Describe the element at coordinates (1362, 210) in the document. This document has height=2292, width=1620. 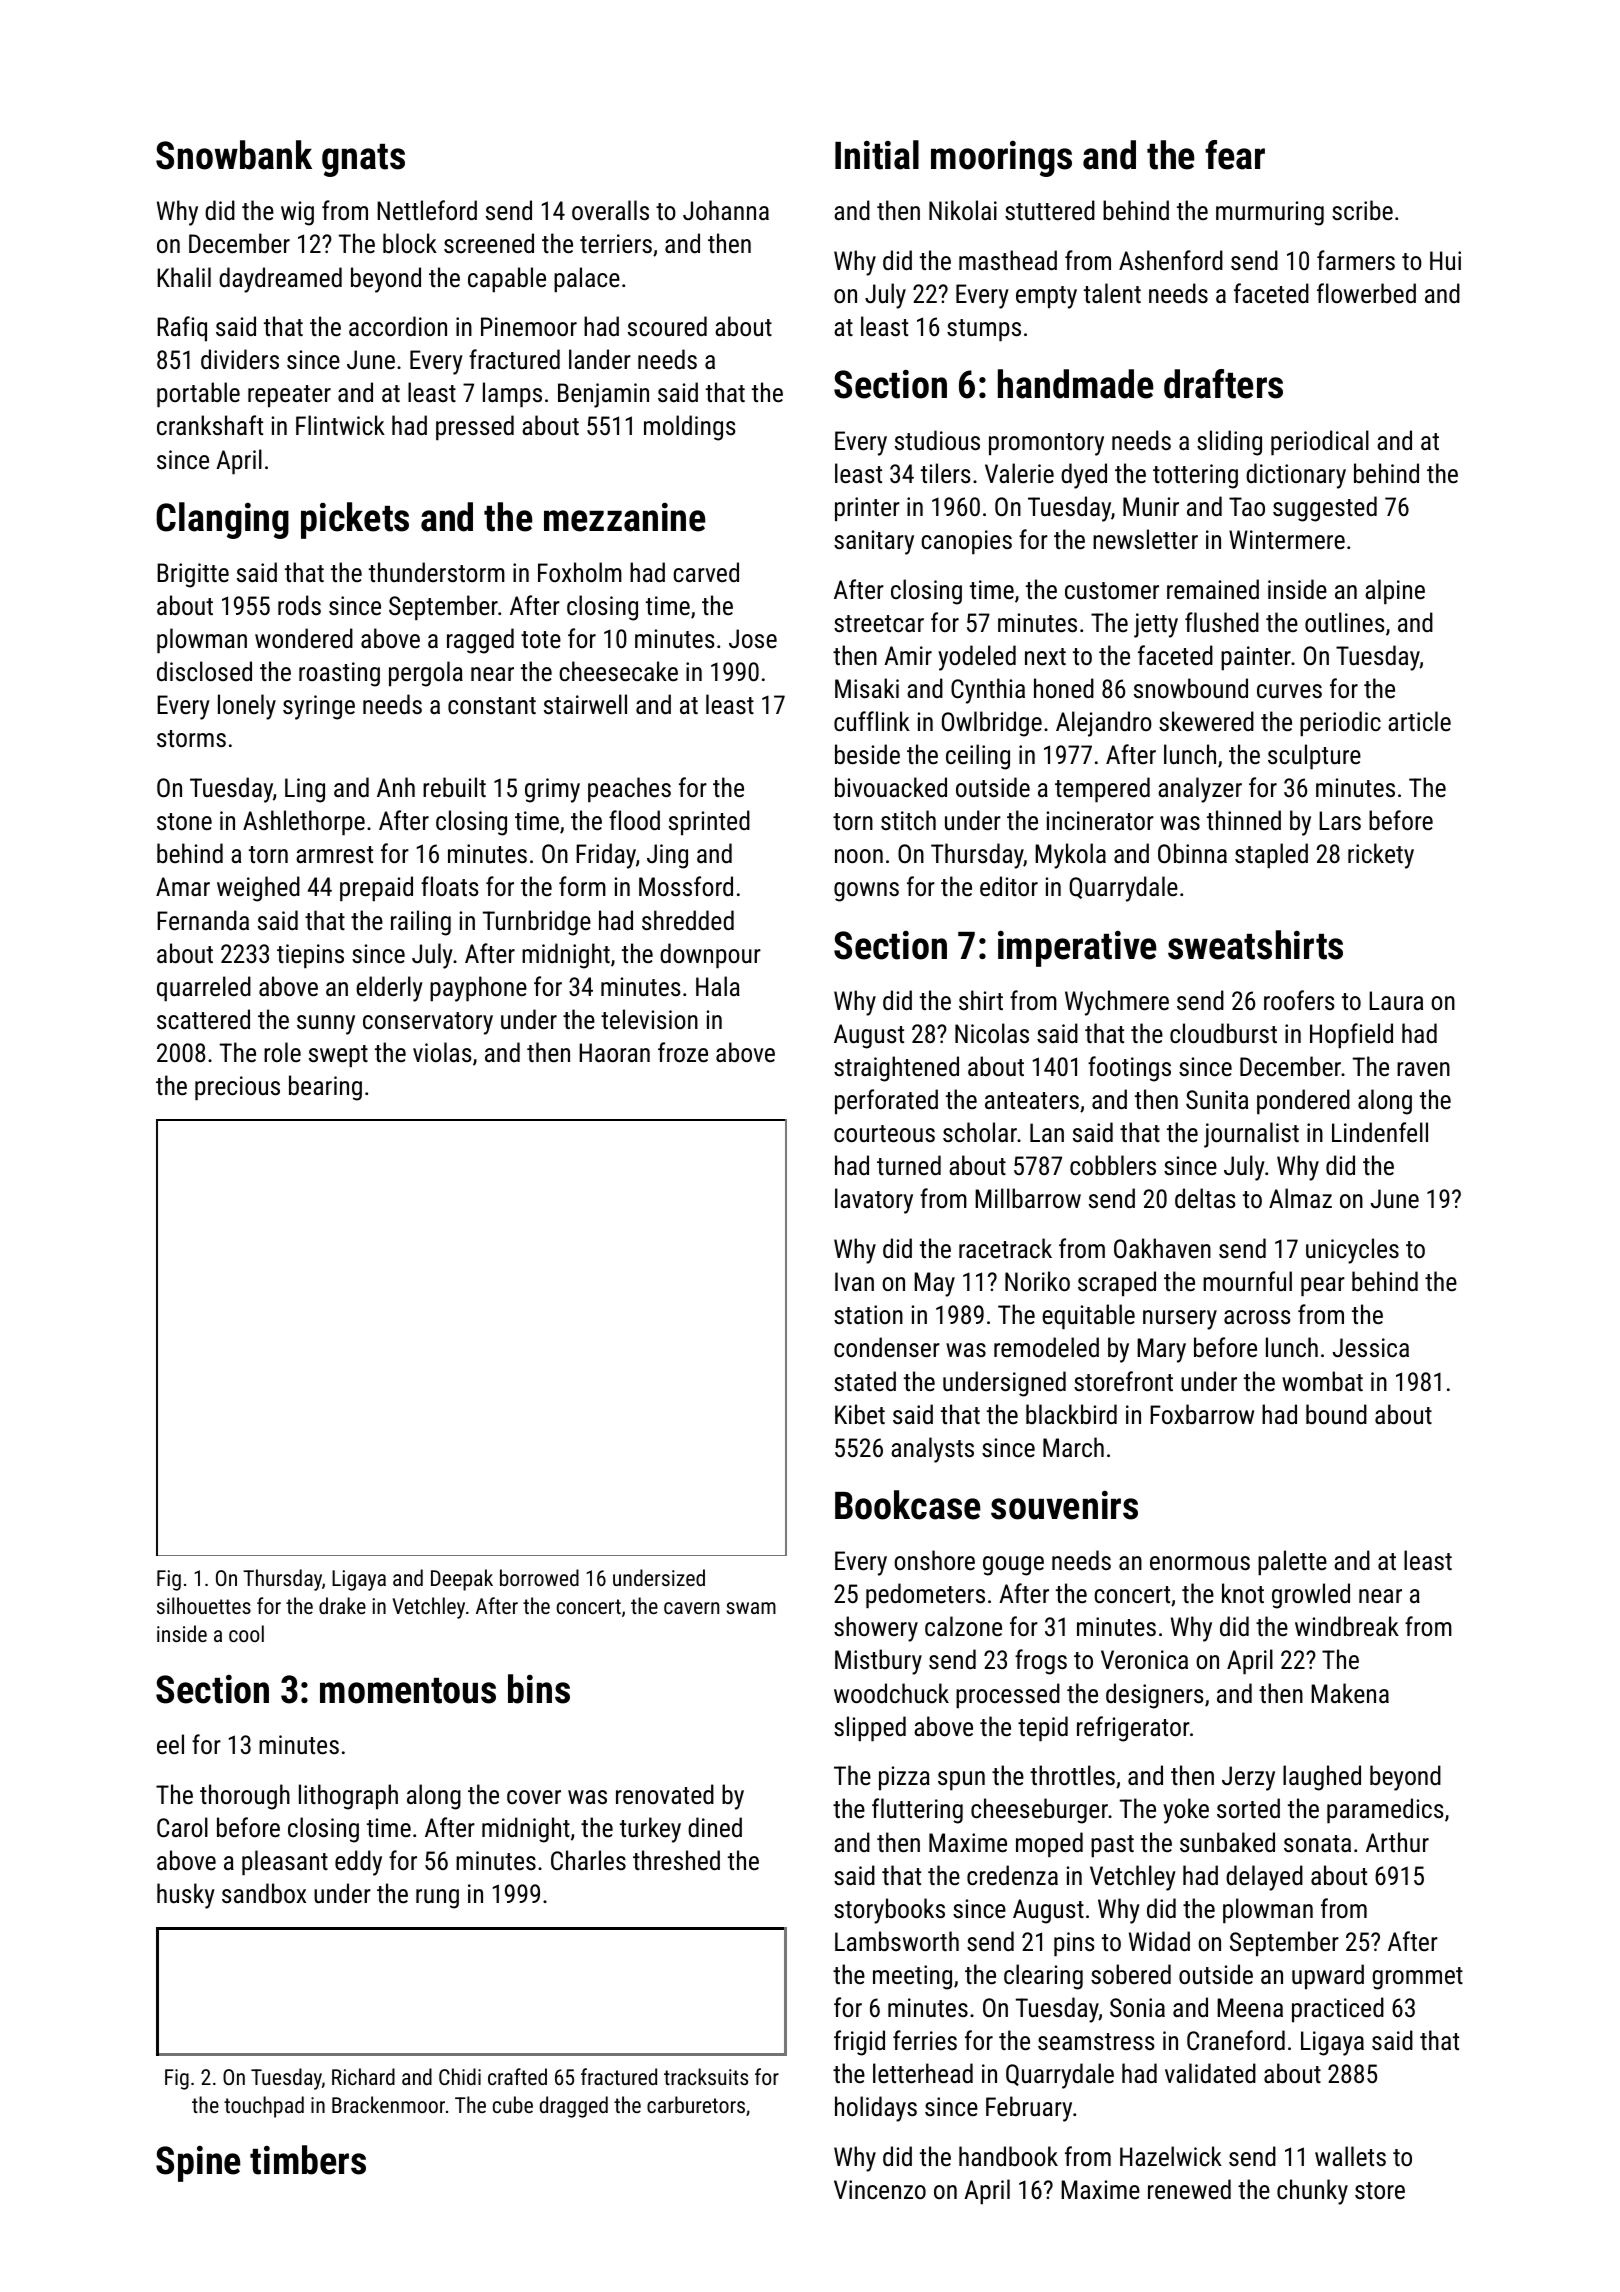
I see `scribe` at that location.
